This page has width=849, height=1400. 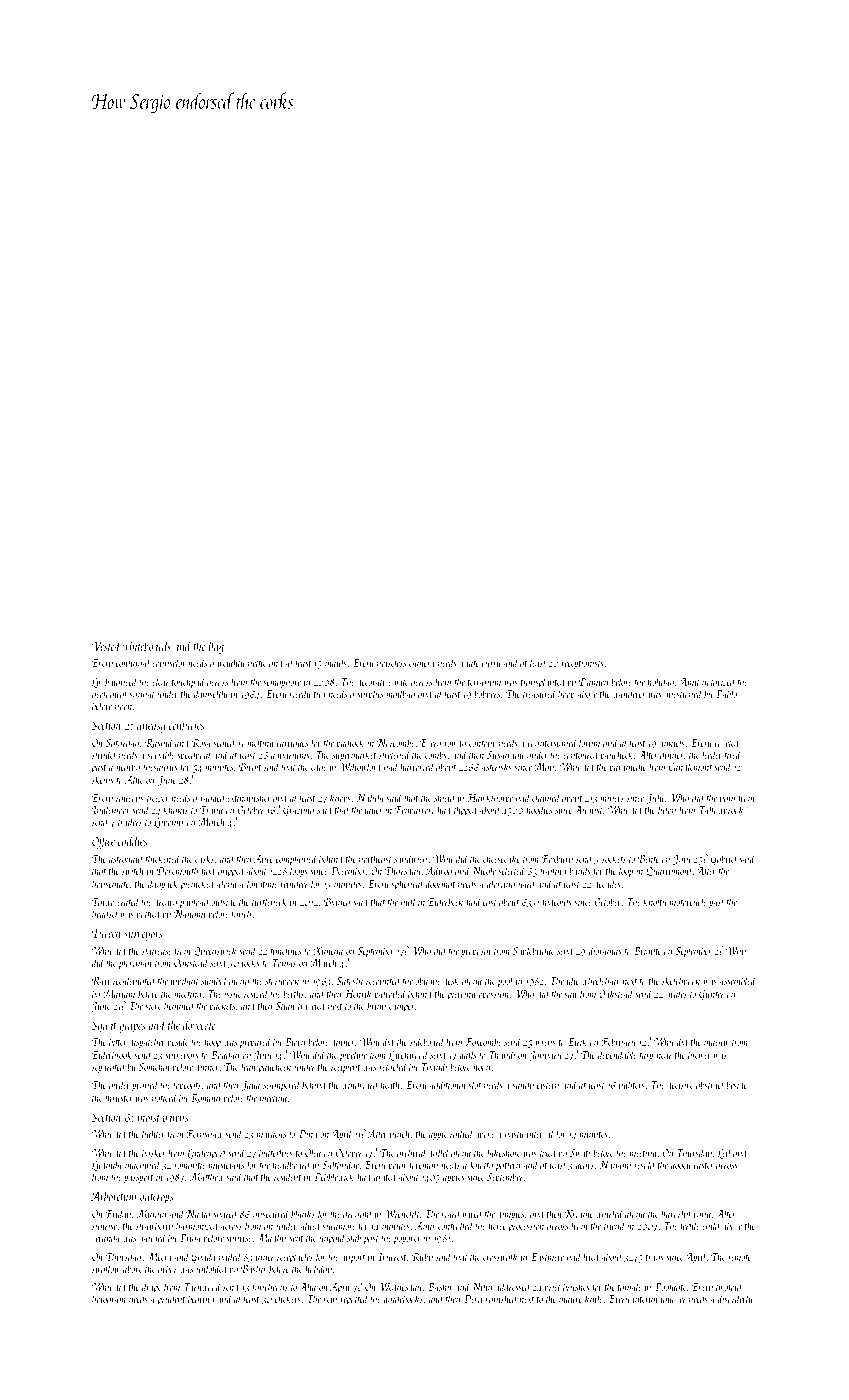 What do you see at coordinates (725, 1153) in the page?
I see `Leif` at bounding box center [725, 1153].
